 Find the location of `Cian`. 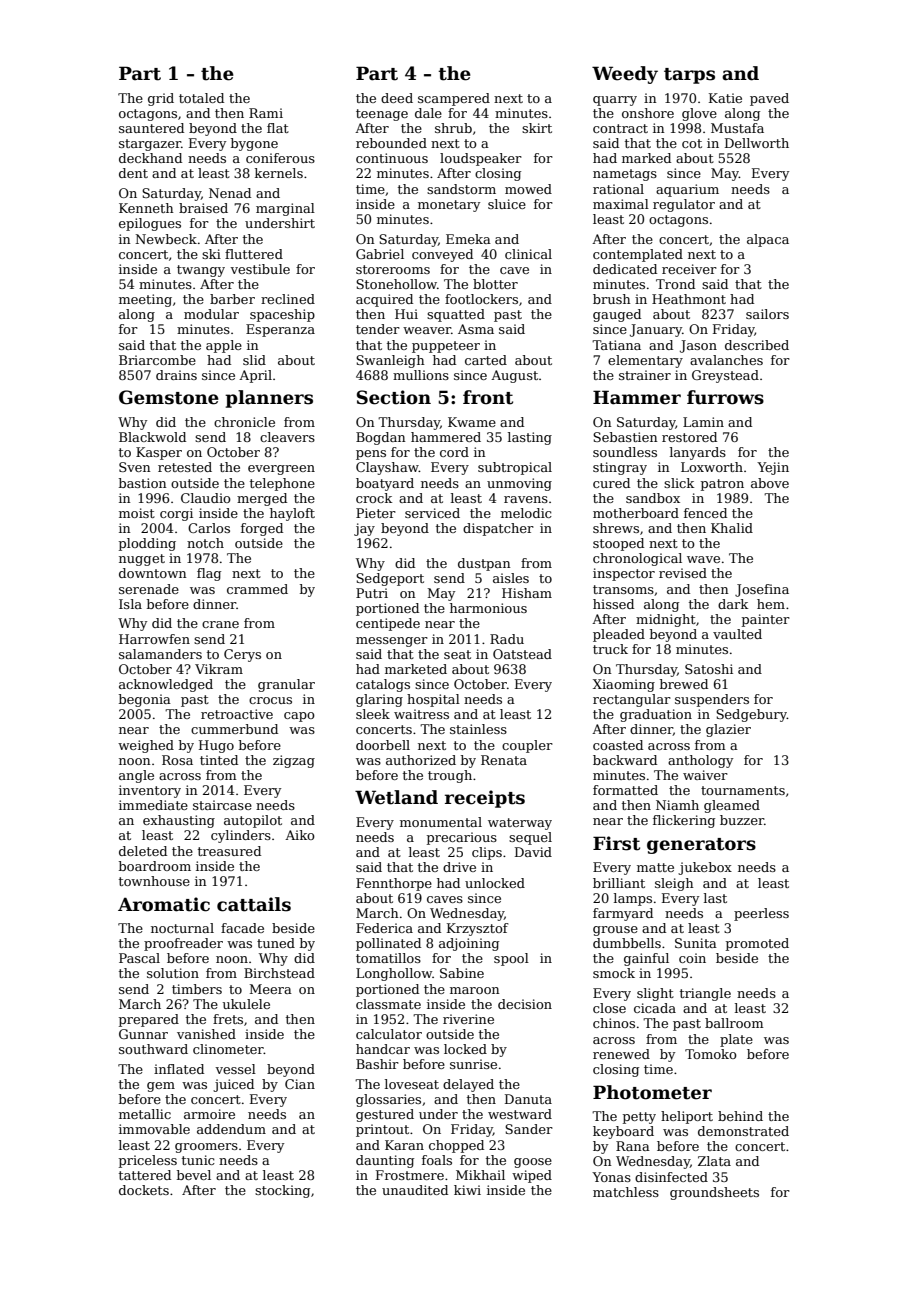

Cian is located at coordinates (300, 1084).
